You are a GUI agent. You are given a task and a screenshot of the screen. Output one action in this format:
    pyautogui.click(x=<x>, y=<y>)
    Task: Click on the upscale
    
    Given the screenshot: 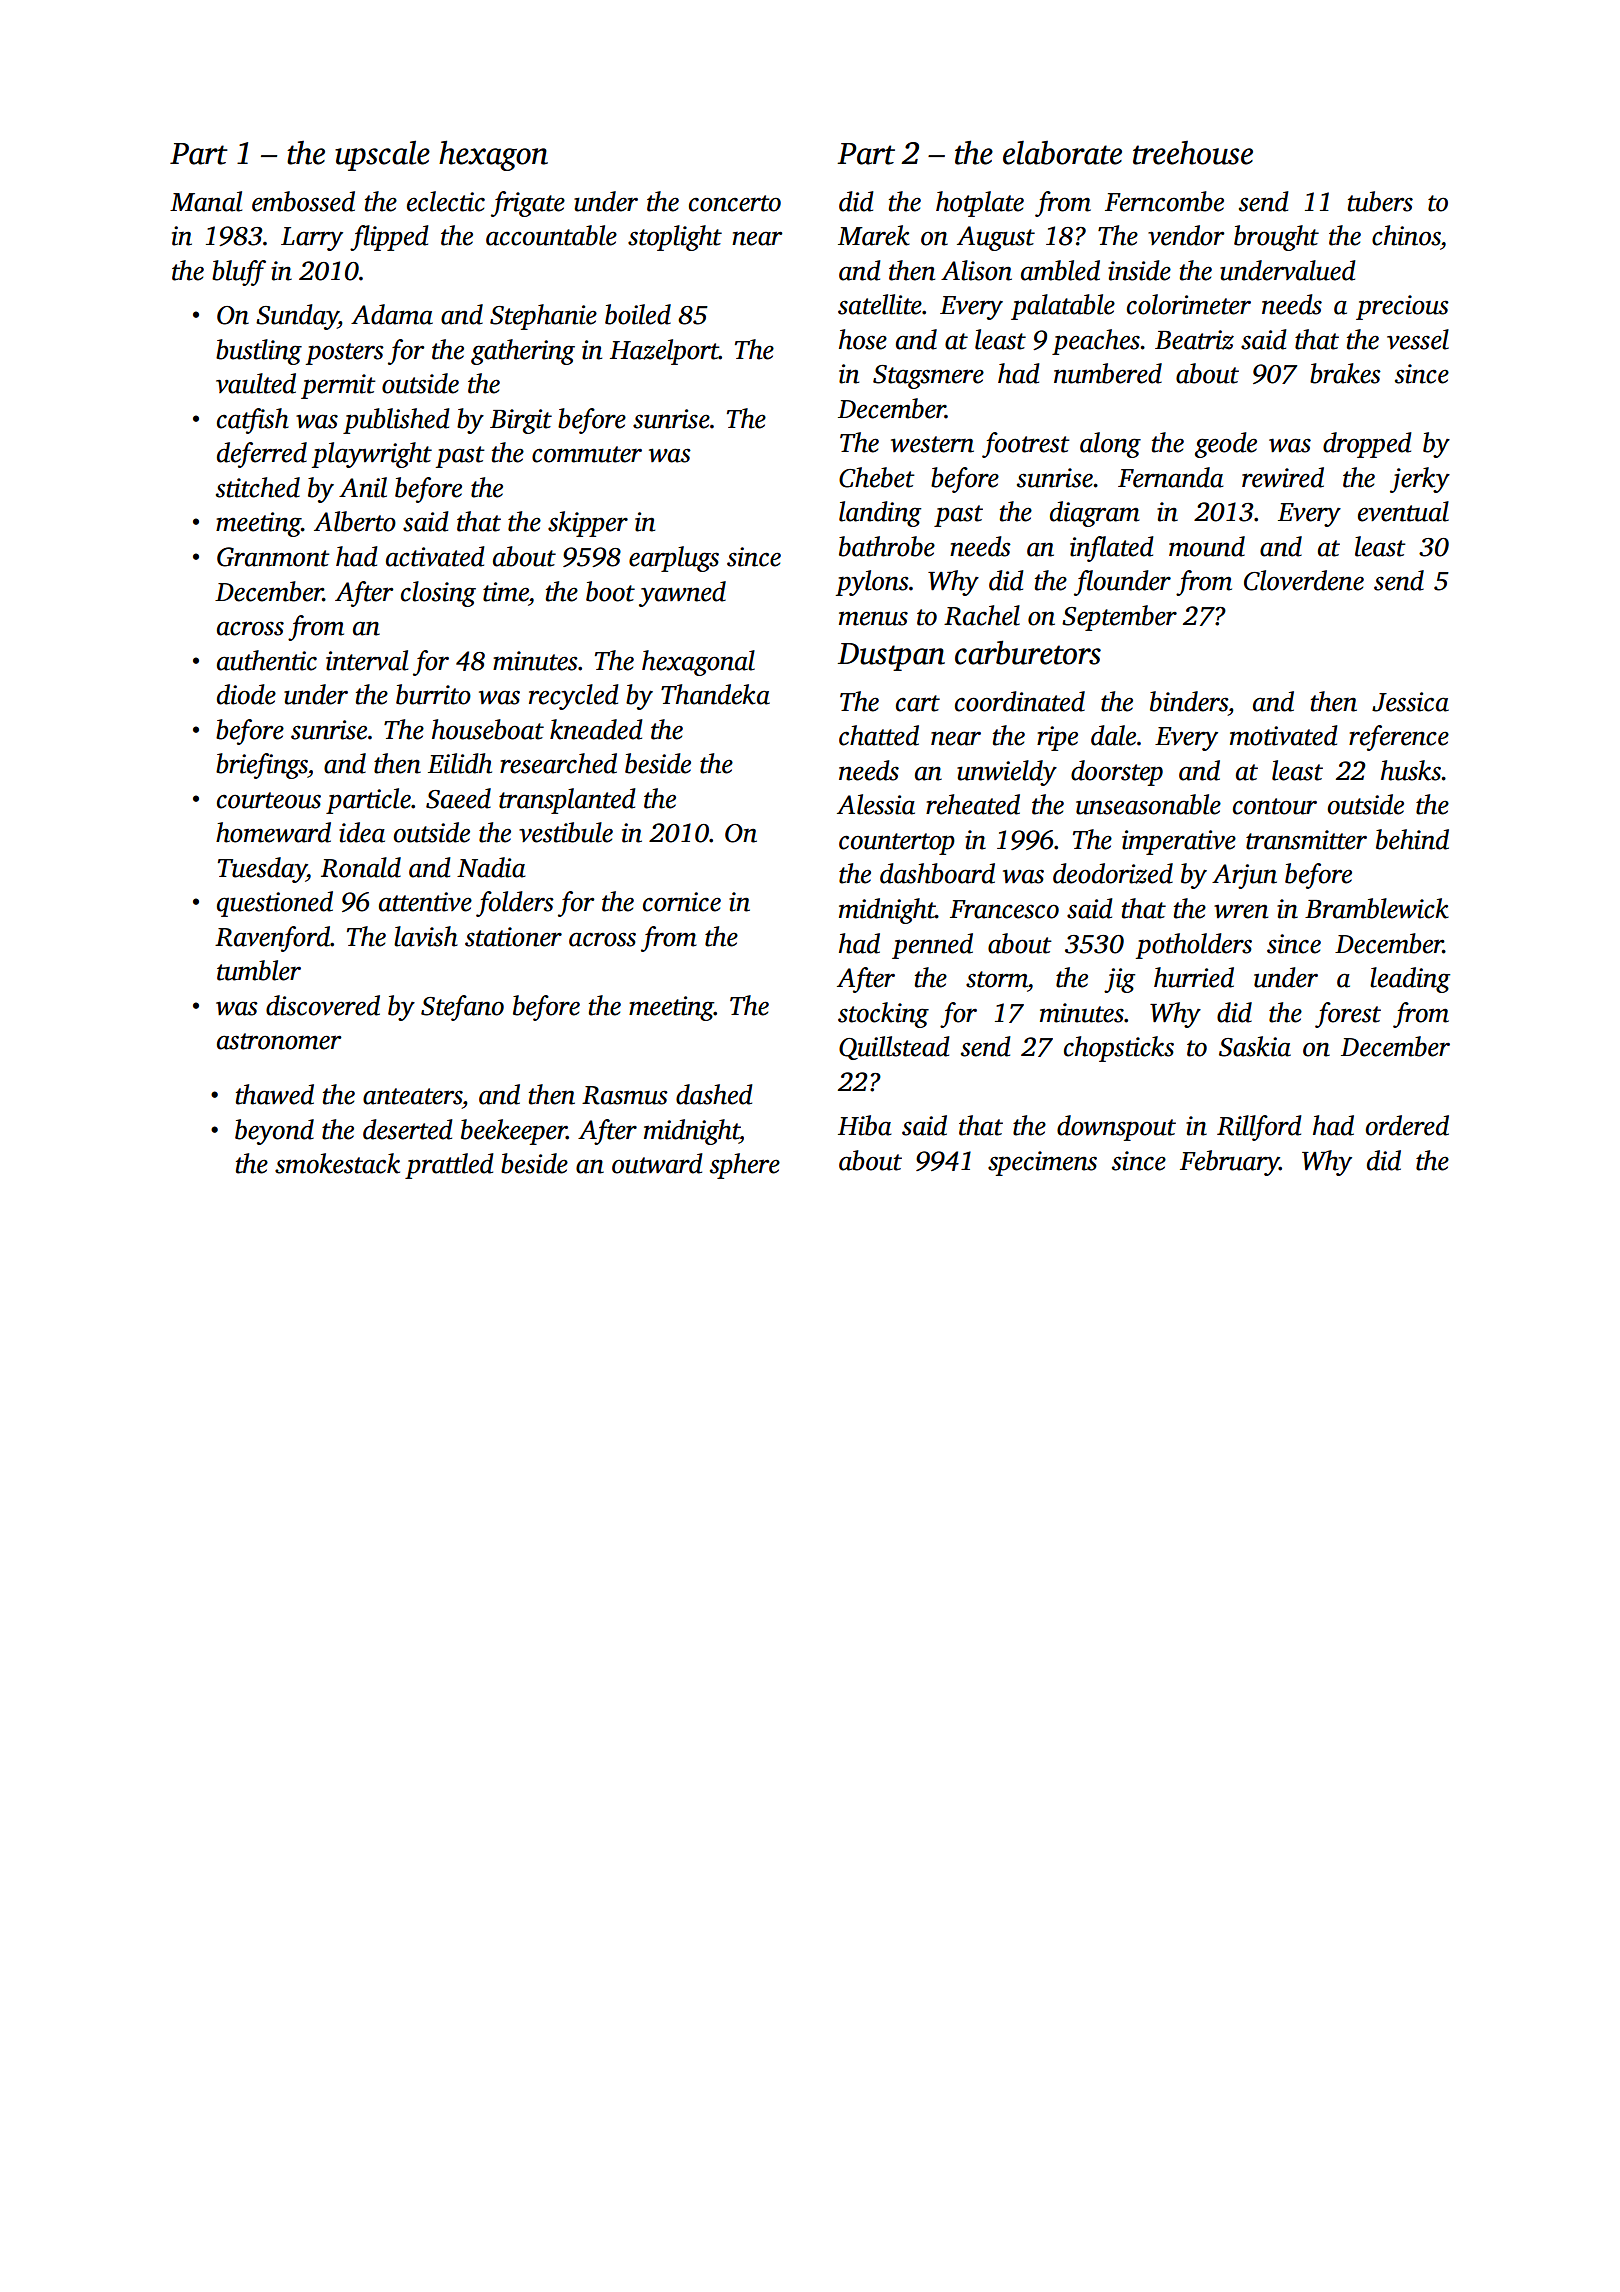 What is the action you would take?
    pyautogui.click(x=382, y=156)
